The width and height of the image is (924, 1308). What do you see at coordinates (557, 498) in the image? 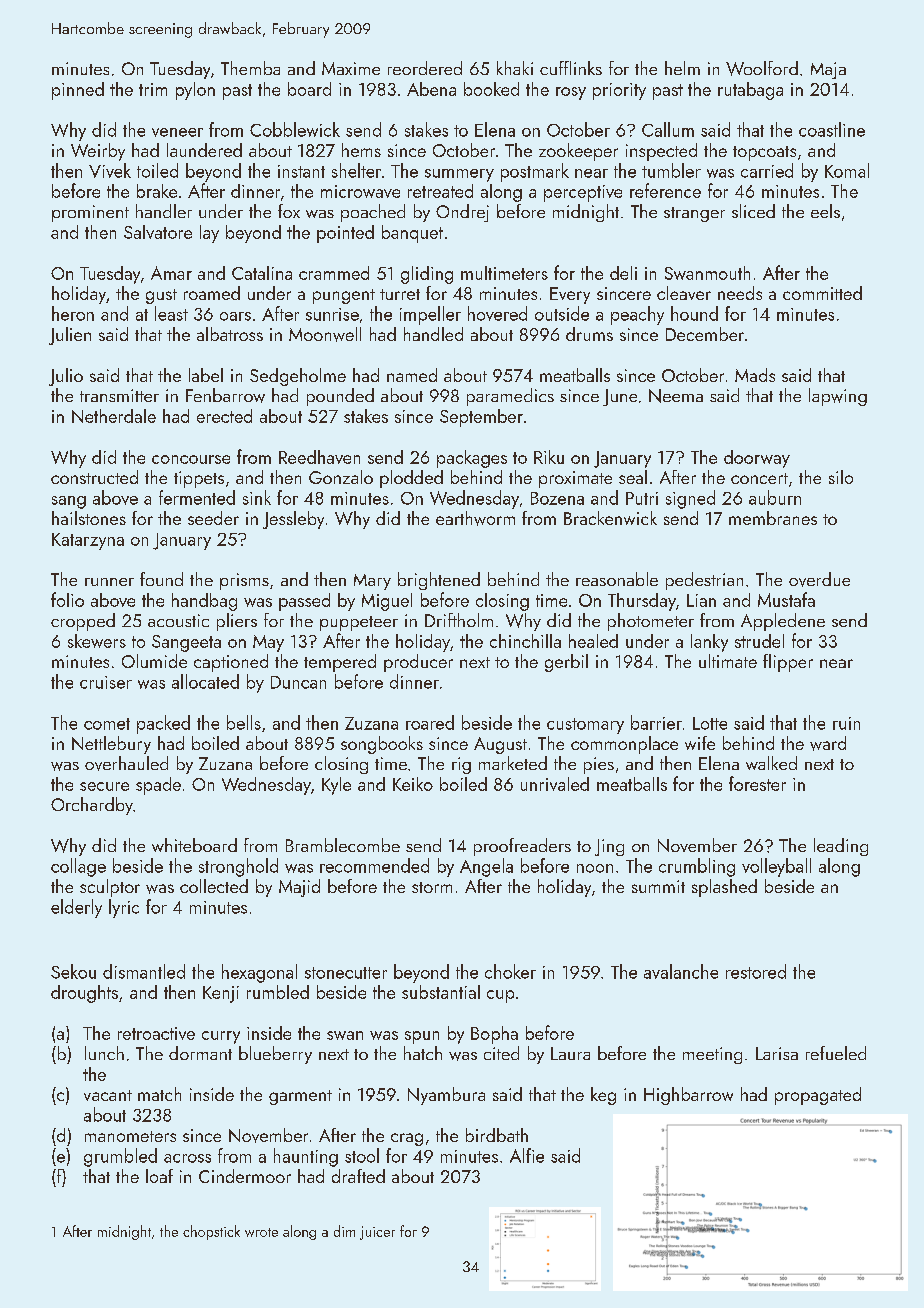
I see `Bozena` at bounding box center [557, 498].
